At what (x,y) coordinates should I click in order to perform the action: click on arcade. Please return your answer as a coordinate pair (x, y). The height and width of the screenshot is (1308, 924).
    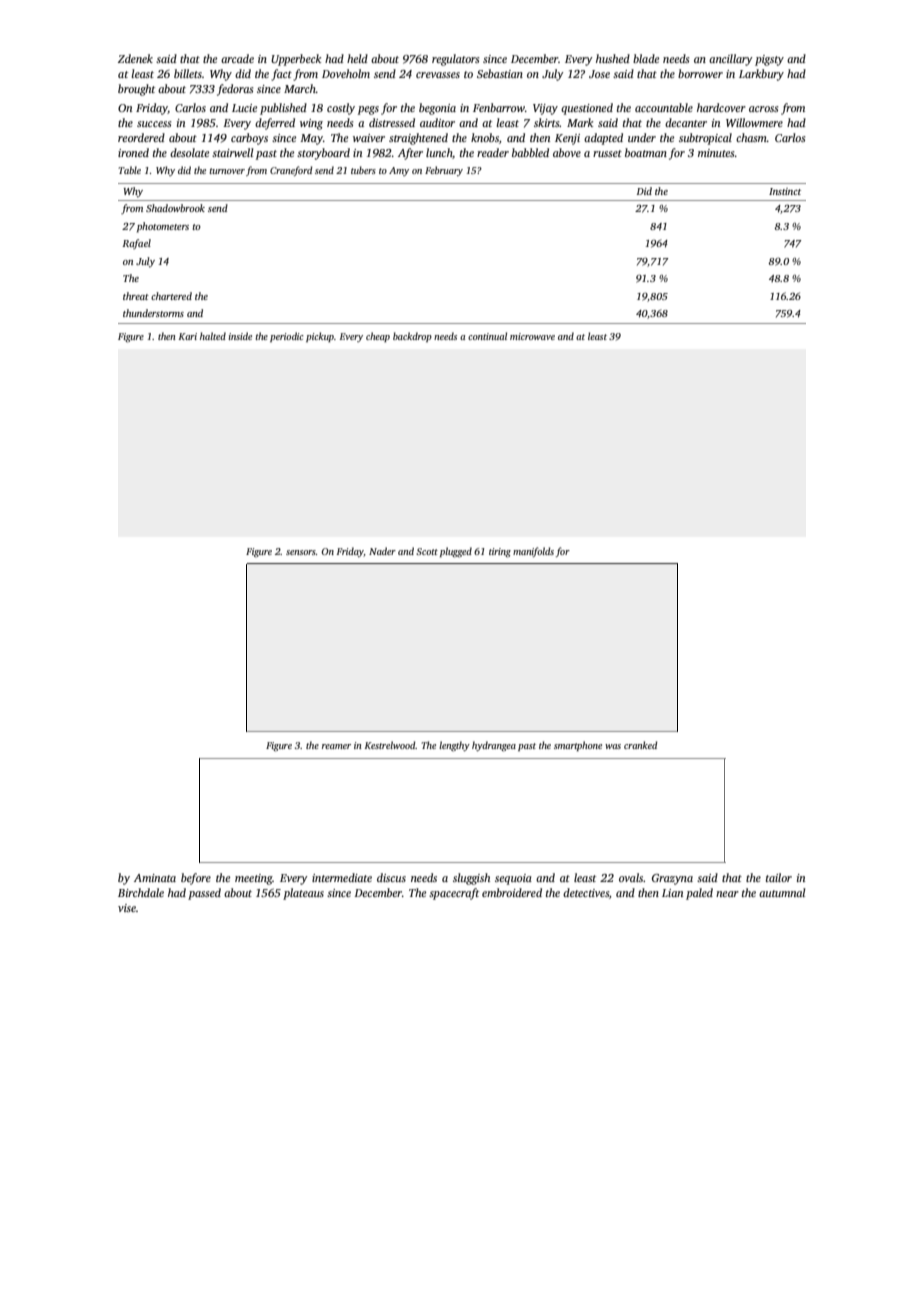
    Looking at the image, I should click on (237, 58).
